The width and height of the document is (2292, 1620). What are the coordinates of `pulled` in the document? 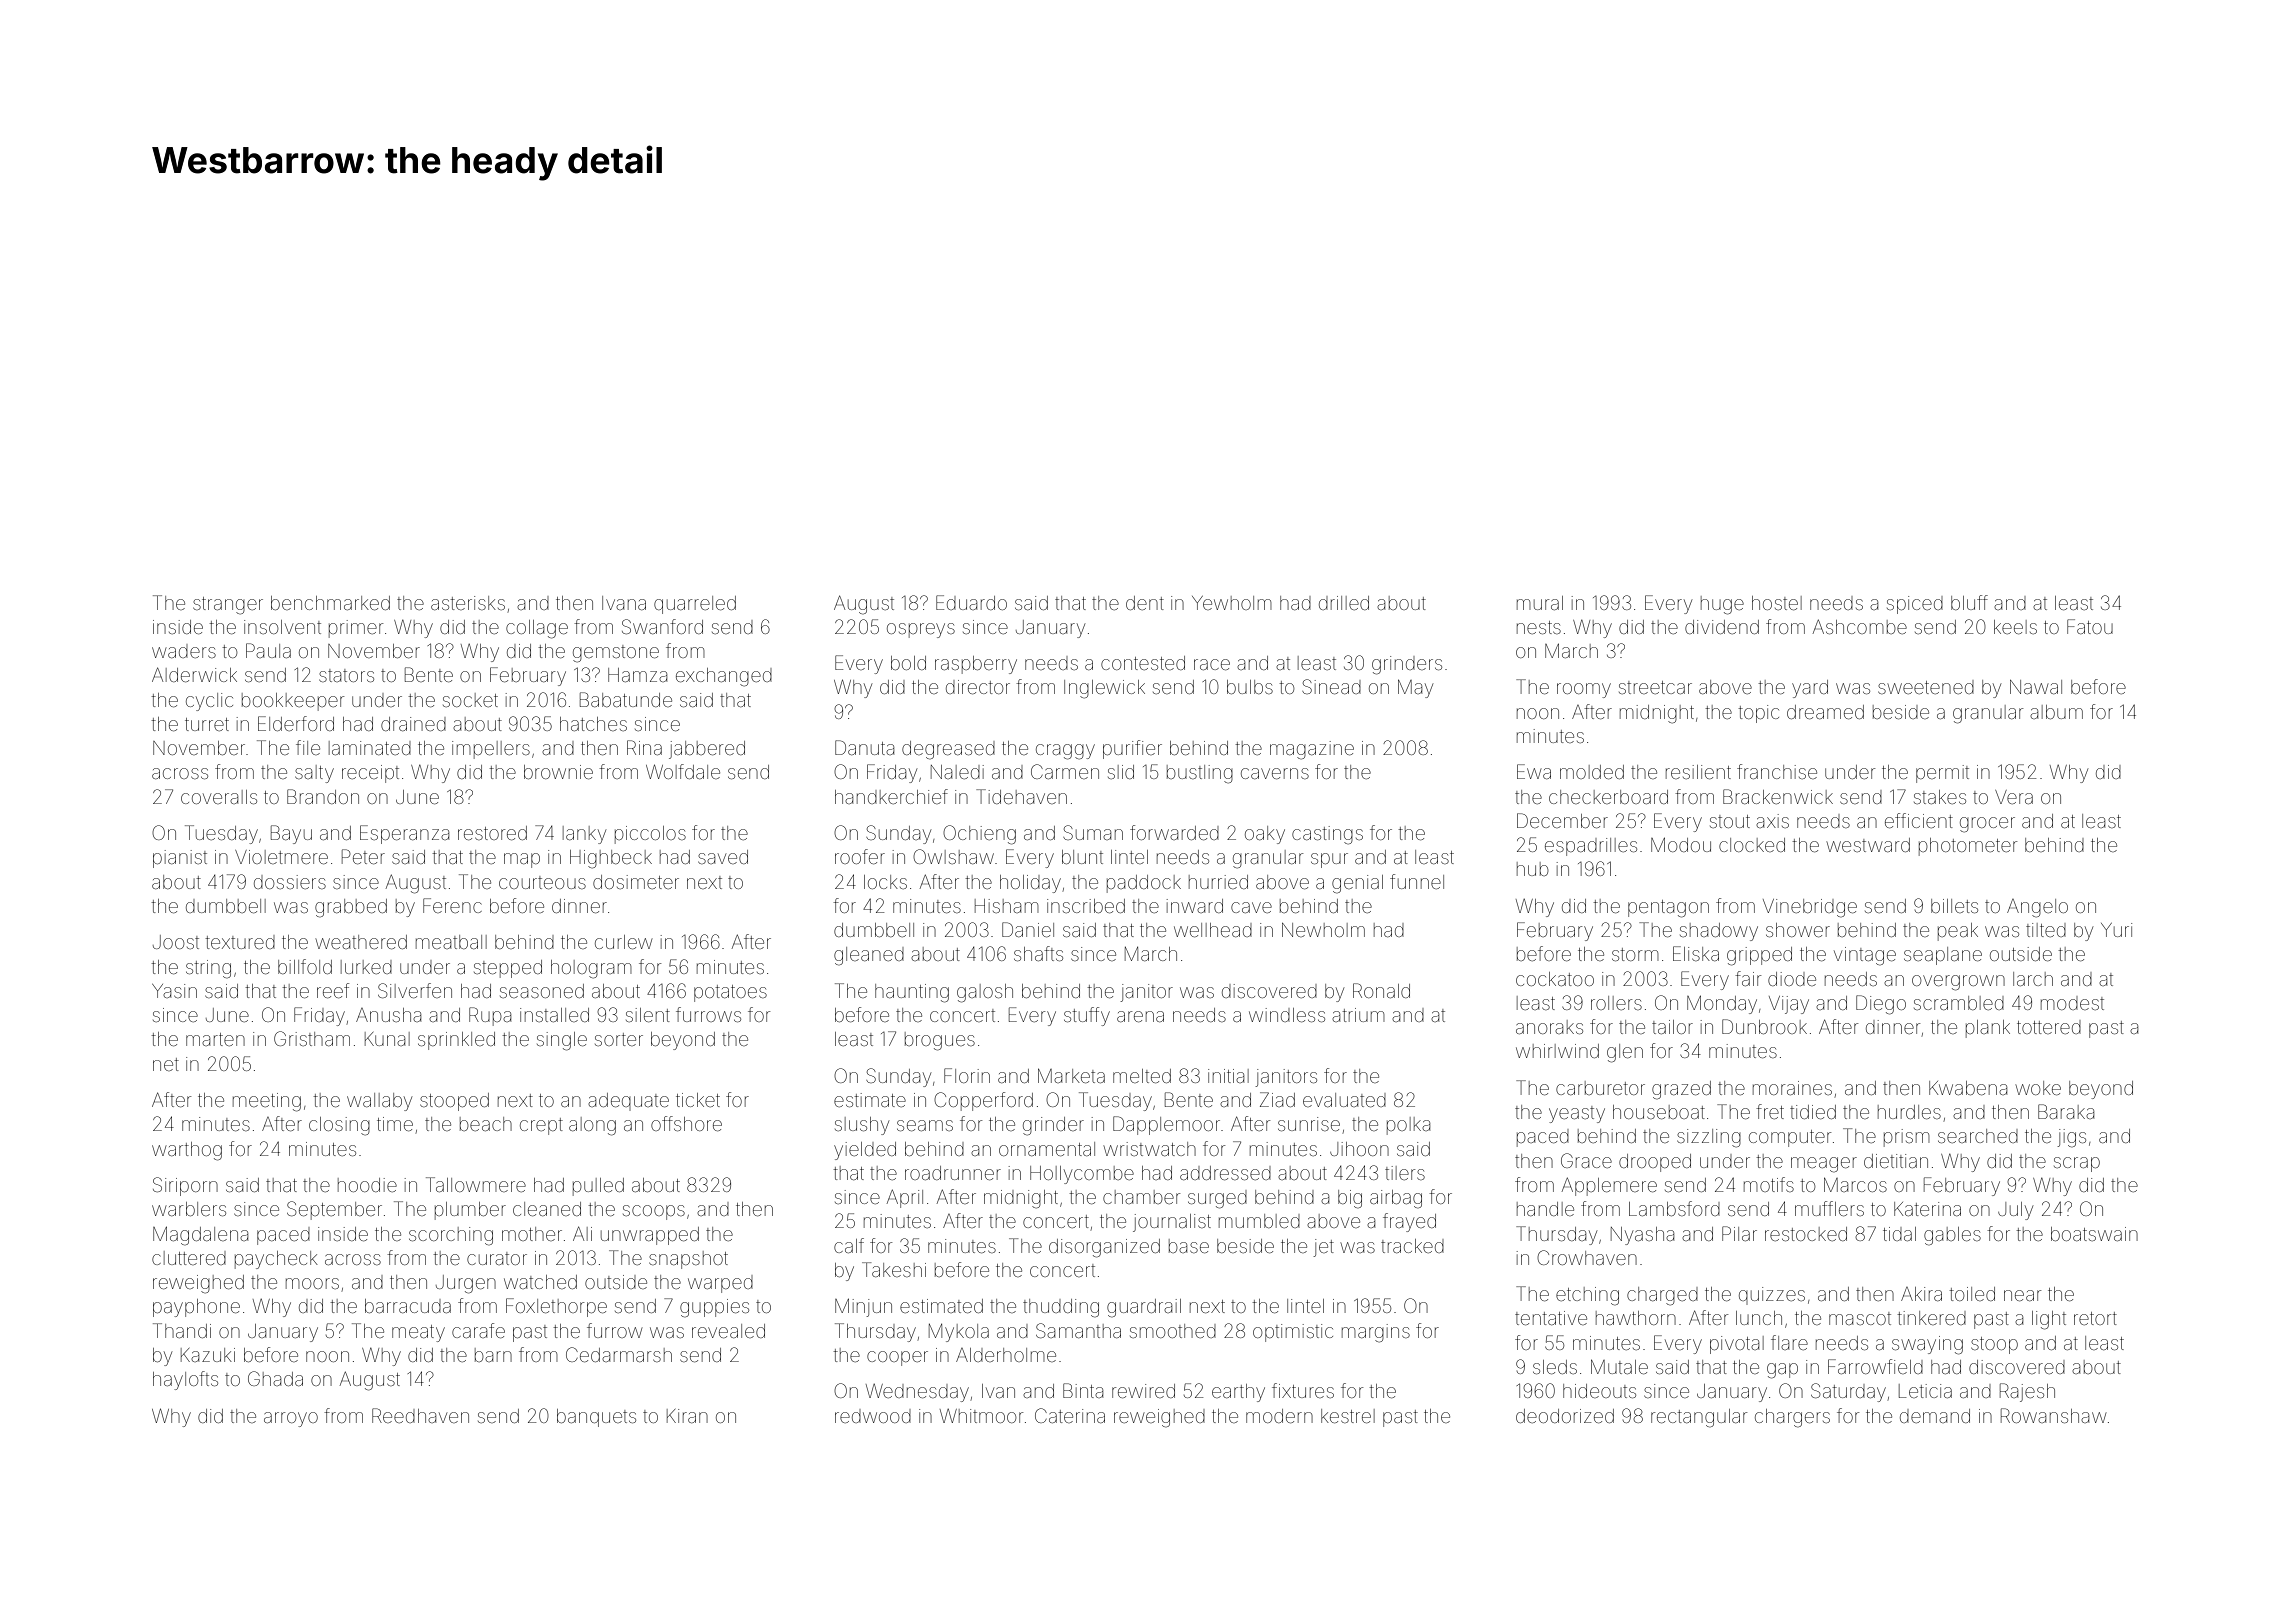 It's located at (598, 1187).
